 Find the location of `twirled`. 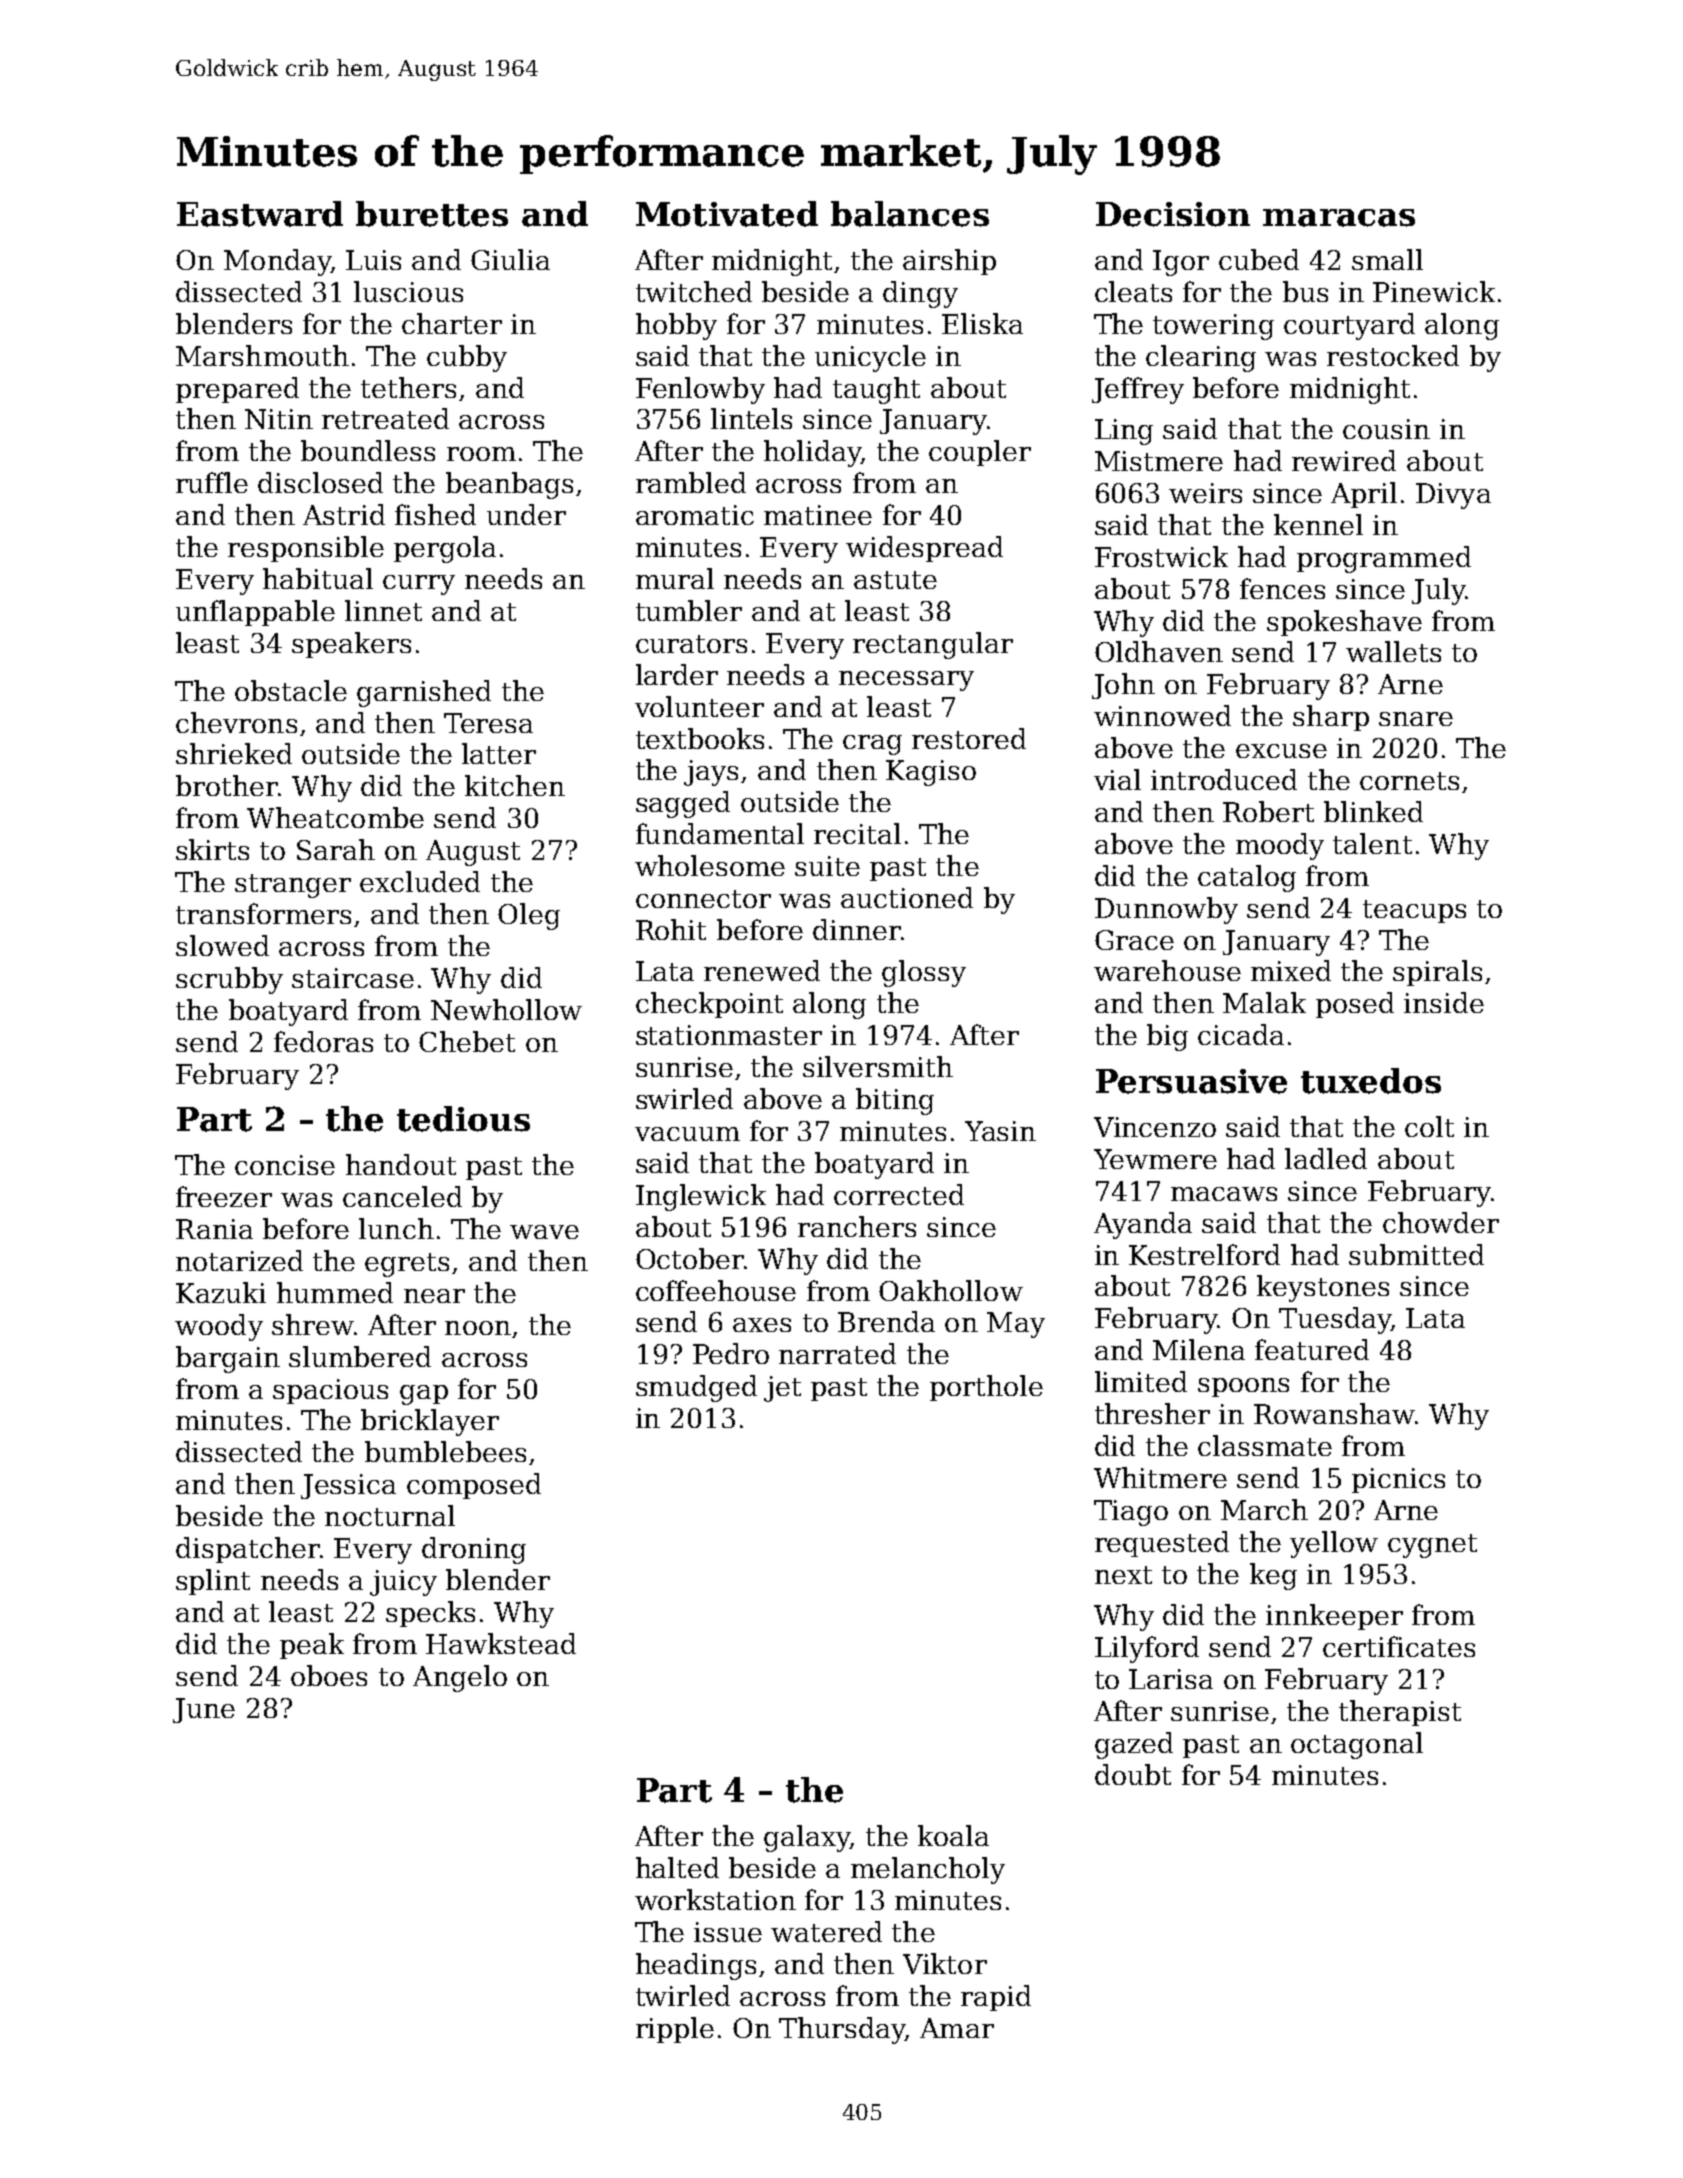

twirled is located at coordinates (683, 1995).
